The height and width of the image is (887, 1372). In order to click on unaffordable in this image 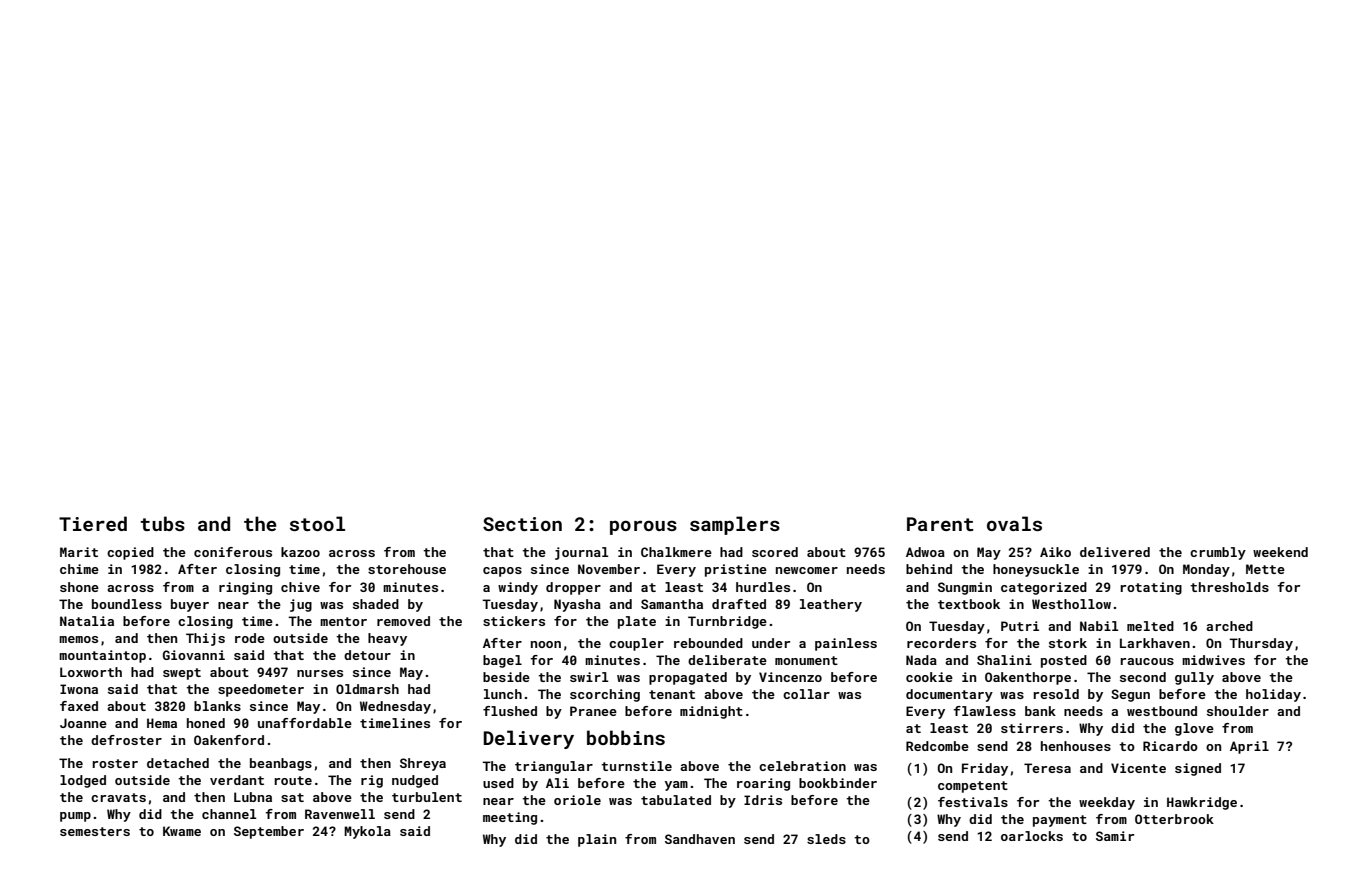, I will do `click(305, 723)`.
